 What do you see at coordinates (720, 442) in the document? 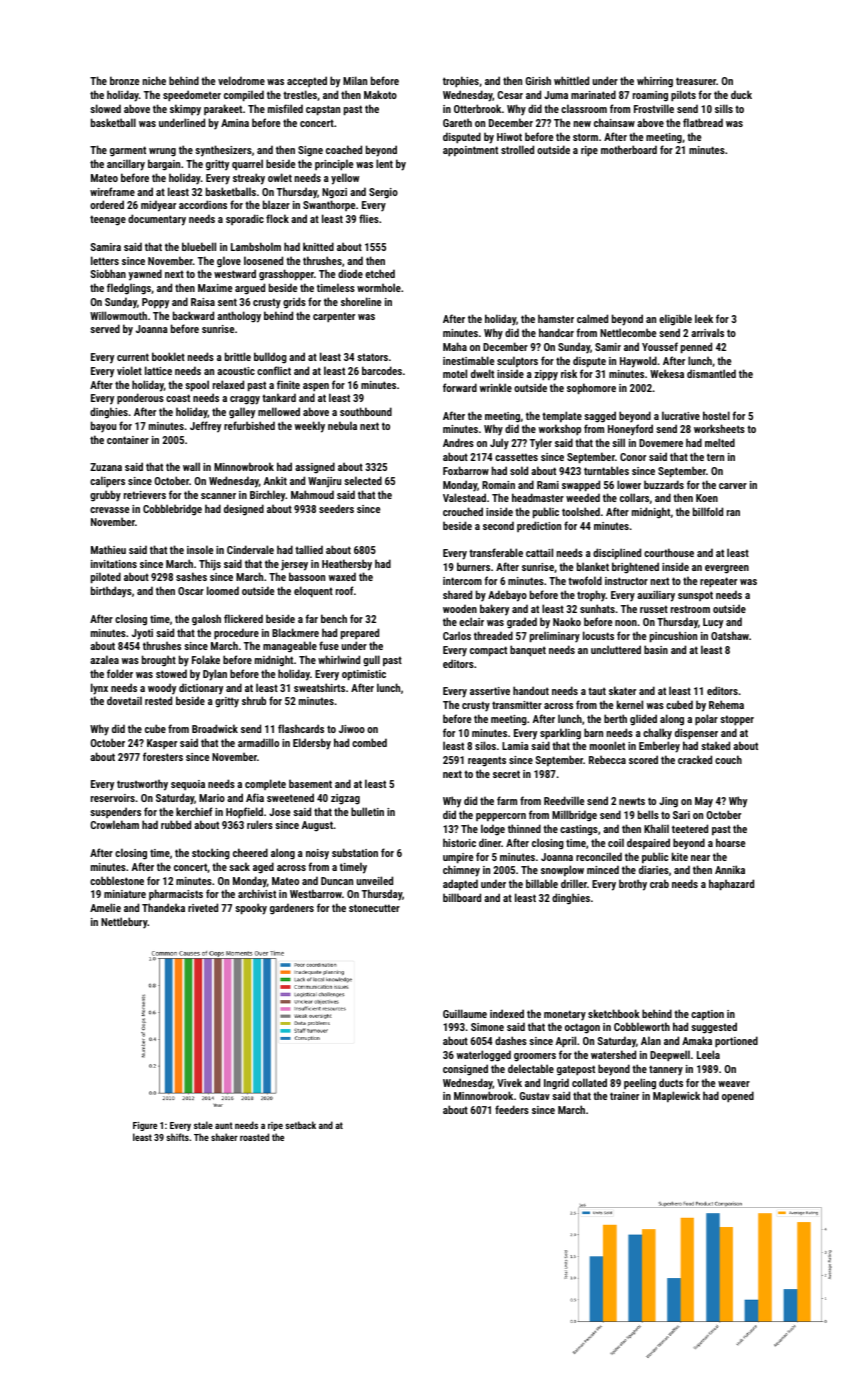
I see `melted` at bounding box center [720, 442].
